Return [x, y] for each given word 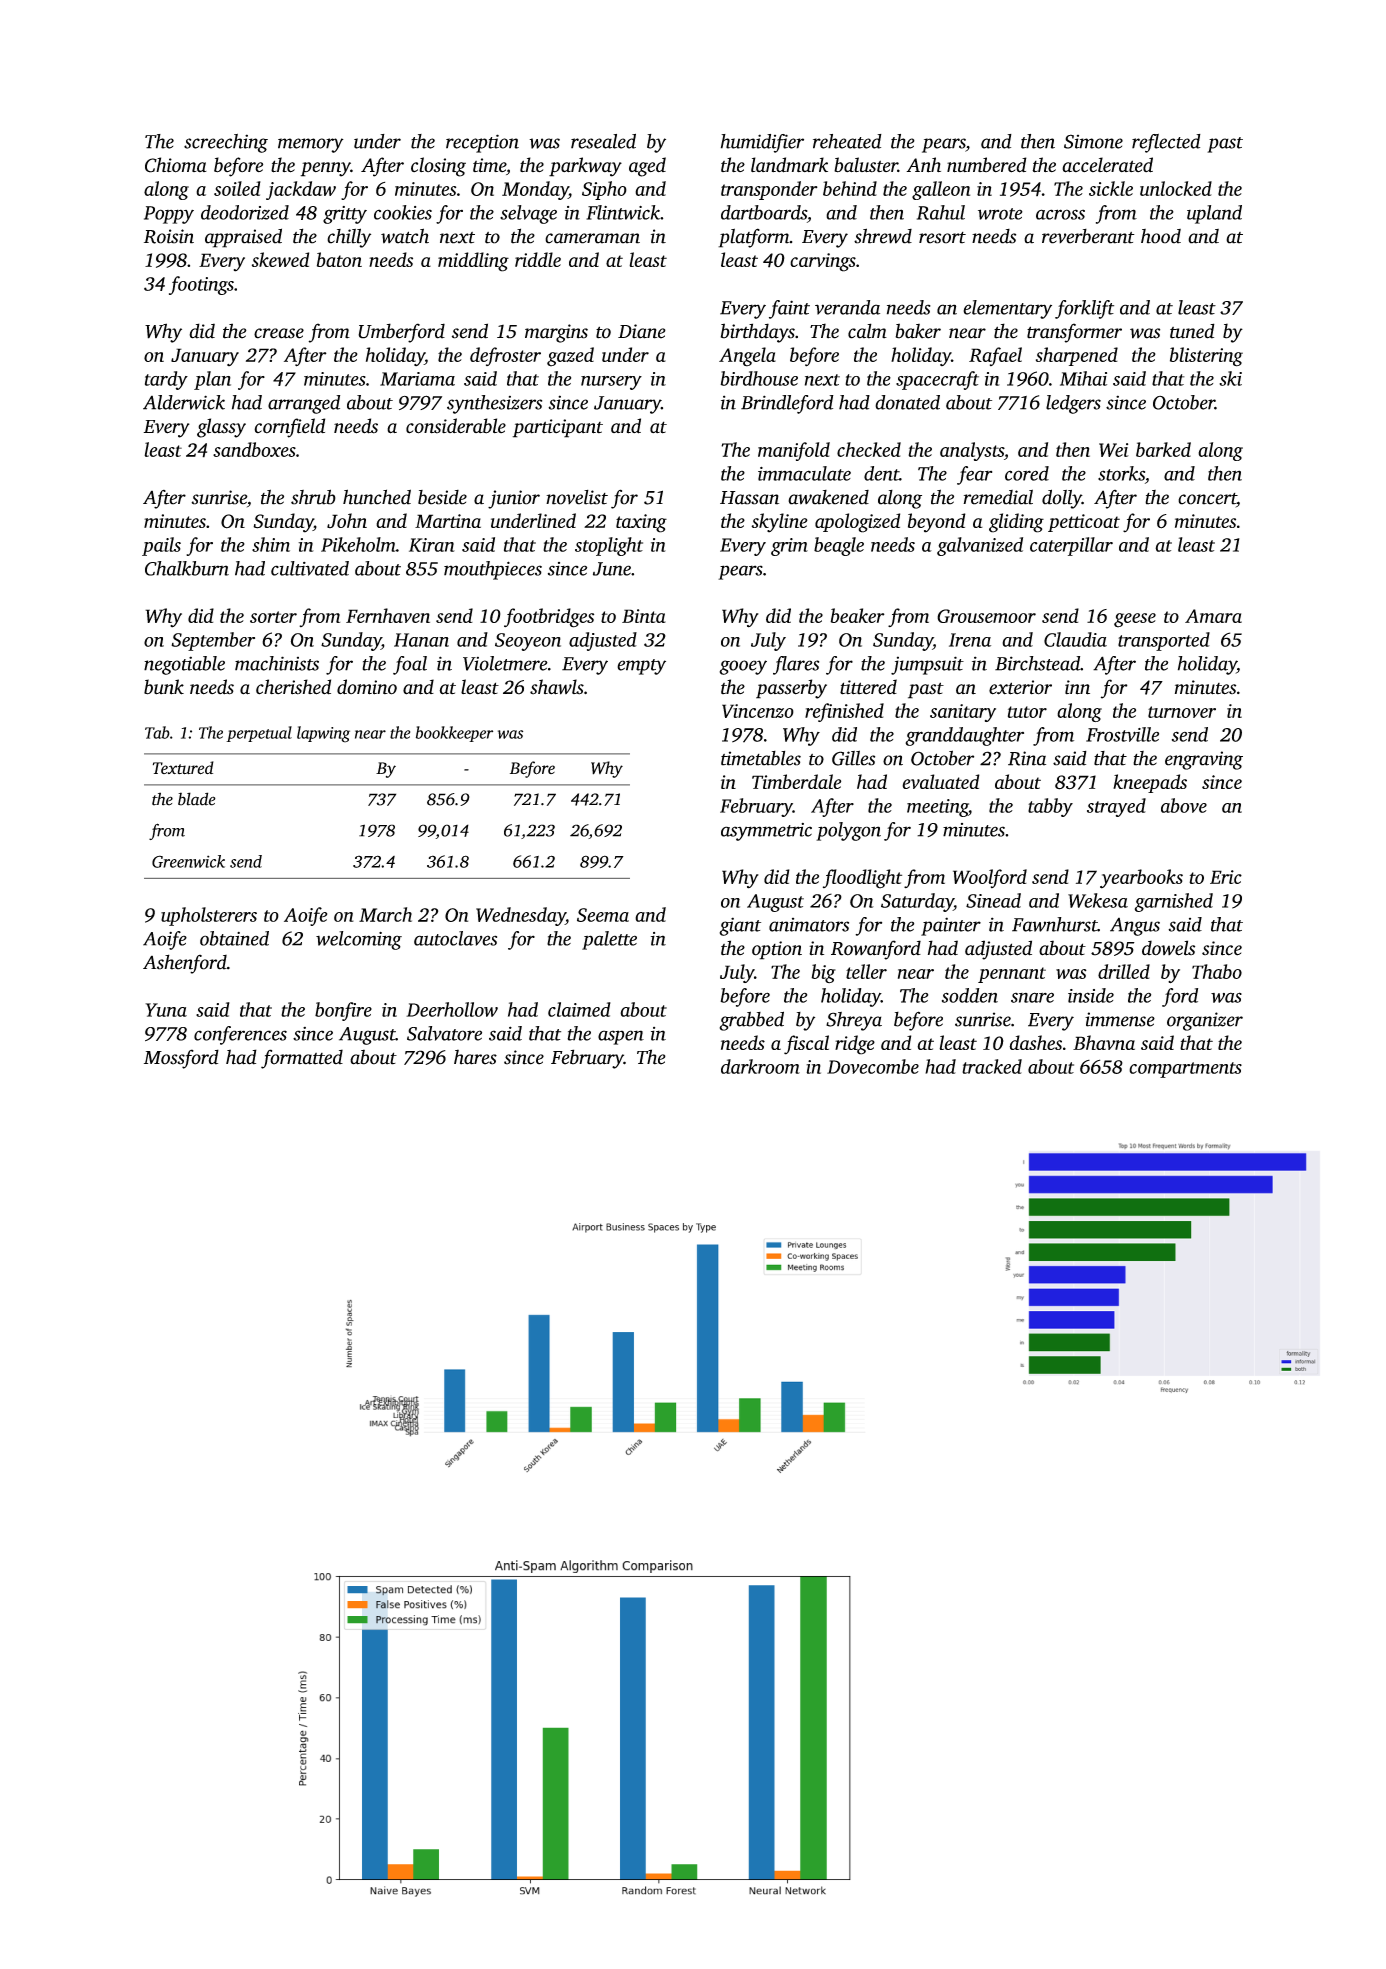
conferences [240, 1035]
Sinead [993, 900]
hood [1161, 236]
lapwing [323, 734]
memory [311, 145]
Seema [603, 915]
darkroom [760, 1066]
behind [850, 188]
